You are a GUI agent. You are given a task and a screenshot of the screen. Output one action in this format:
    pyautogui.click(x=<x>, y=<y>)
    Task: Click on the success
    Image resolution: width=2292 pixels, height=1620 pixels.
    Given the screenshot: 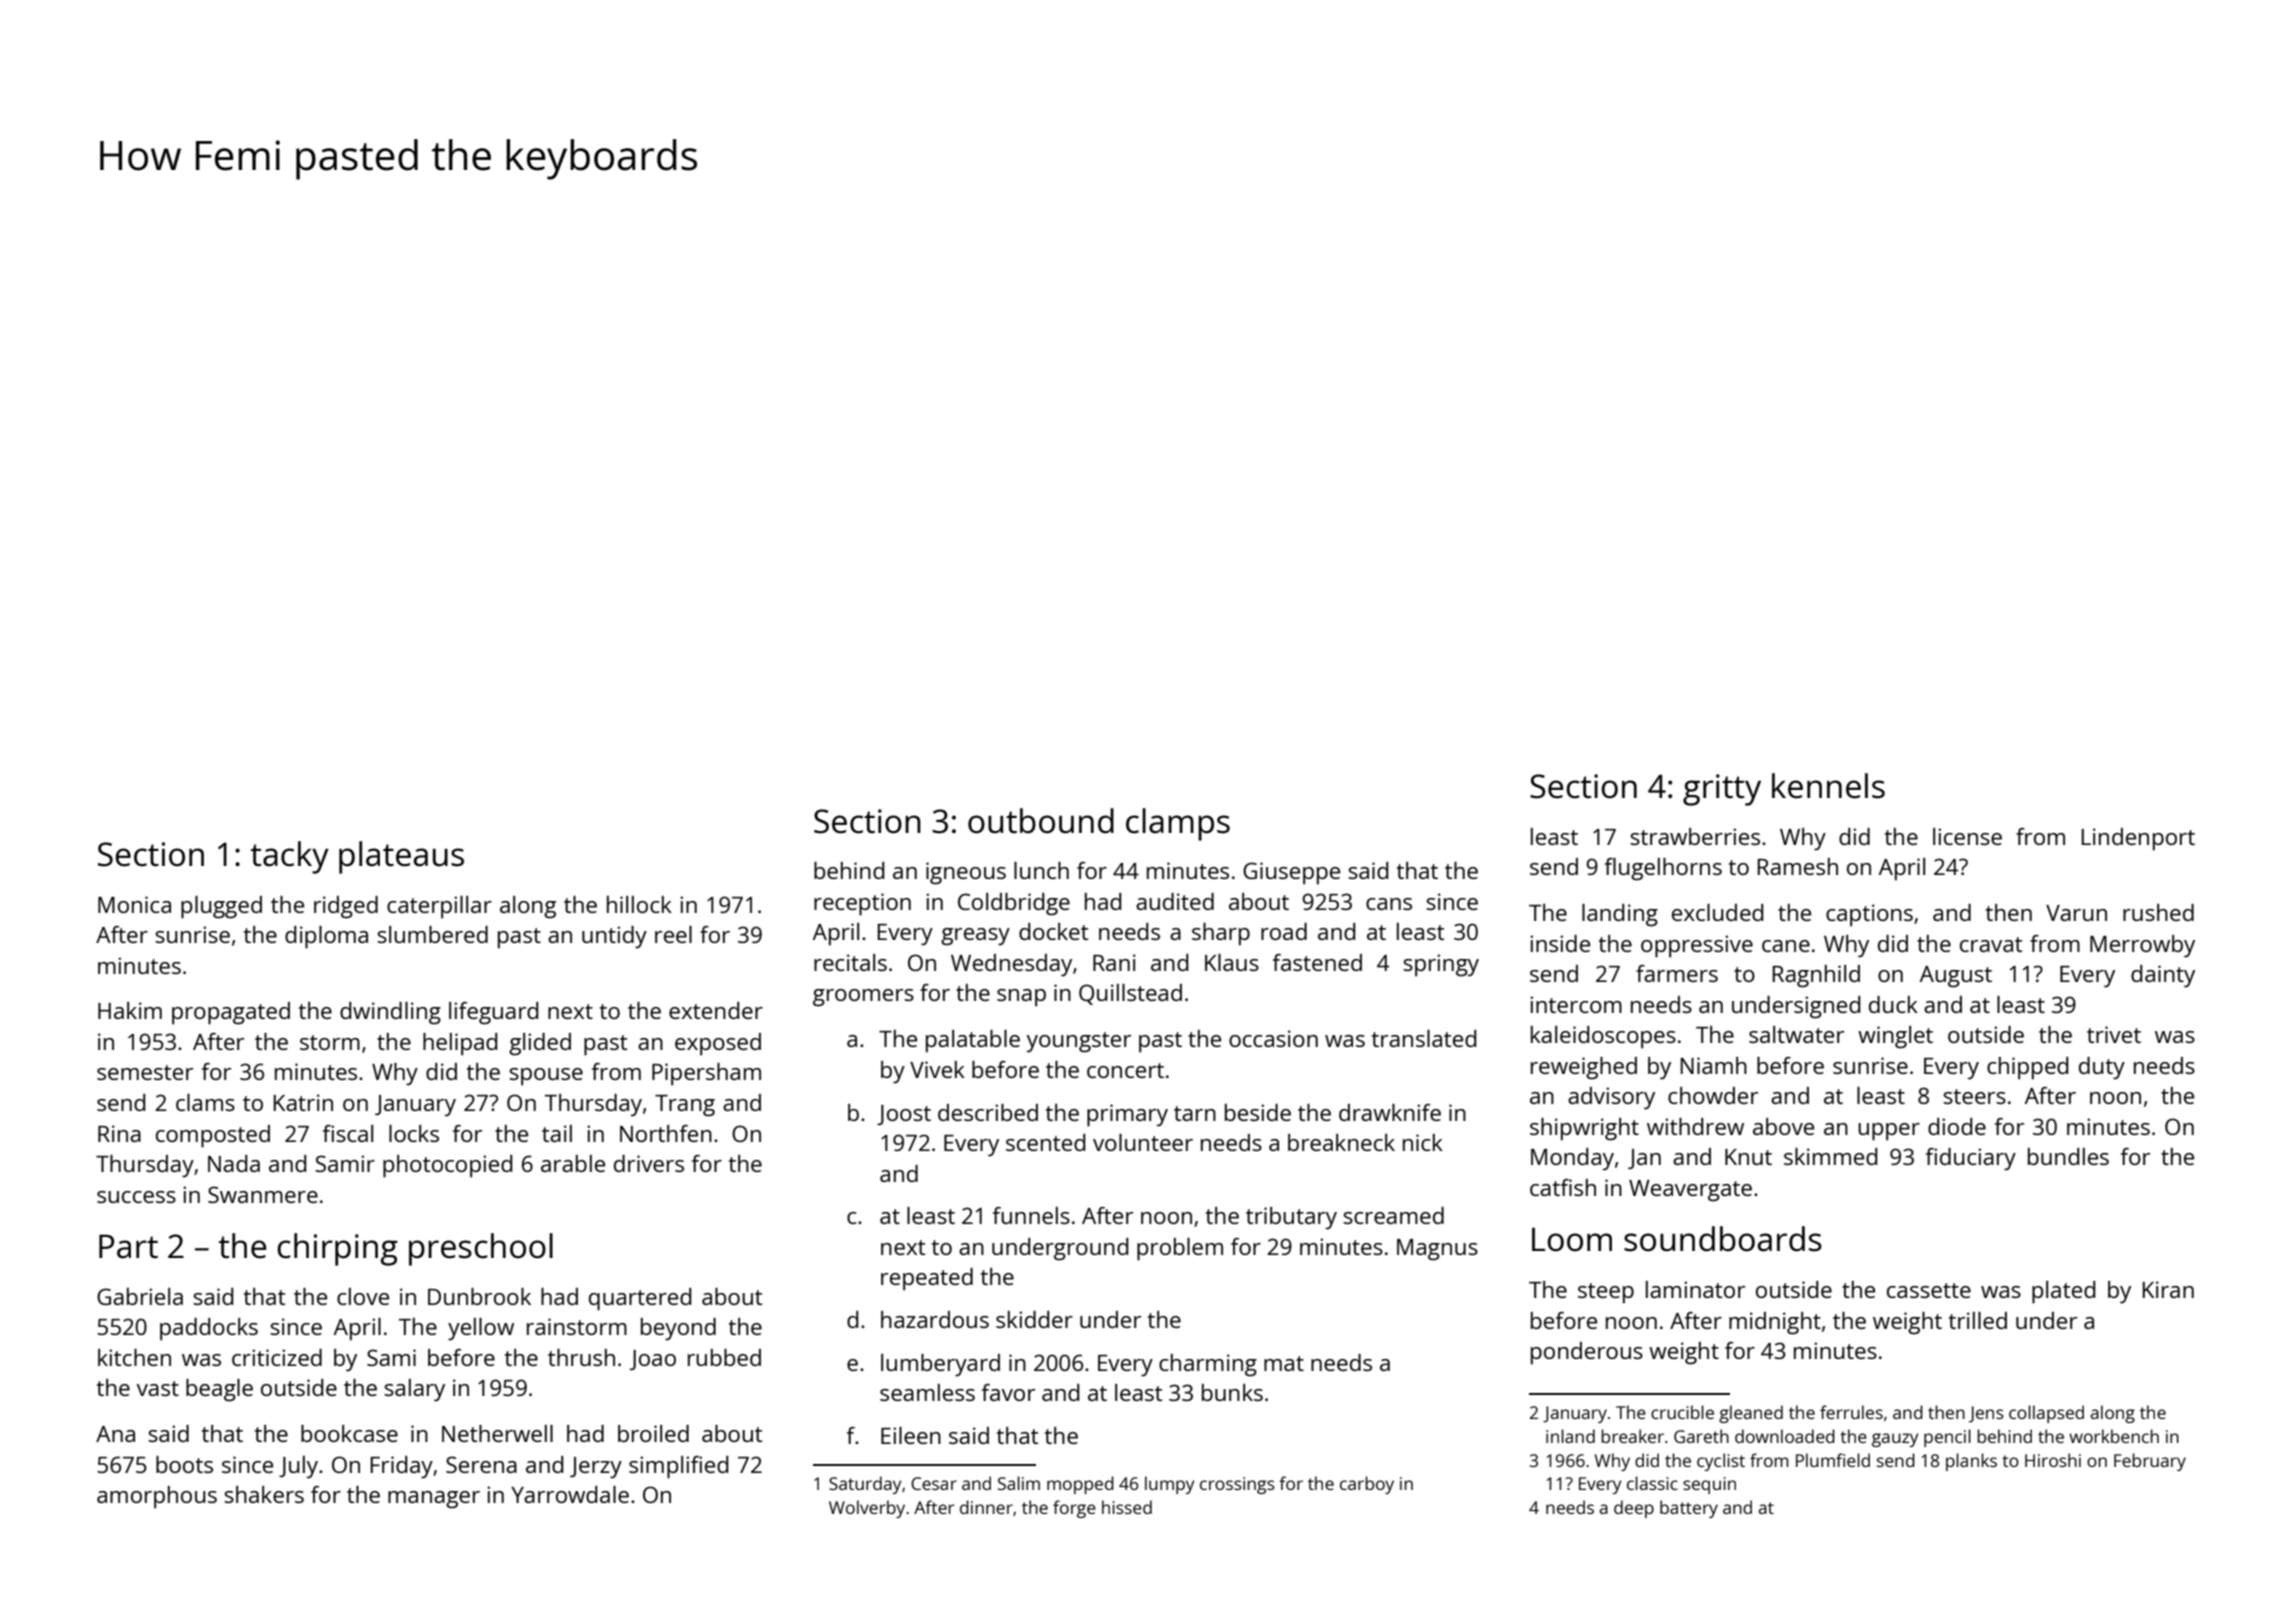 What is the action you would take?
    pyautogui.click(x=136, y=1197)
